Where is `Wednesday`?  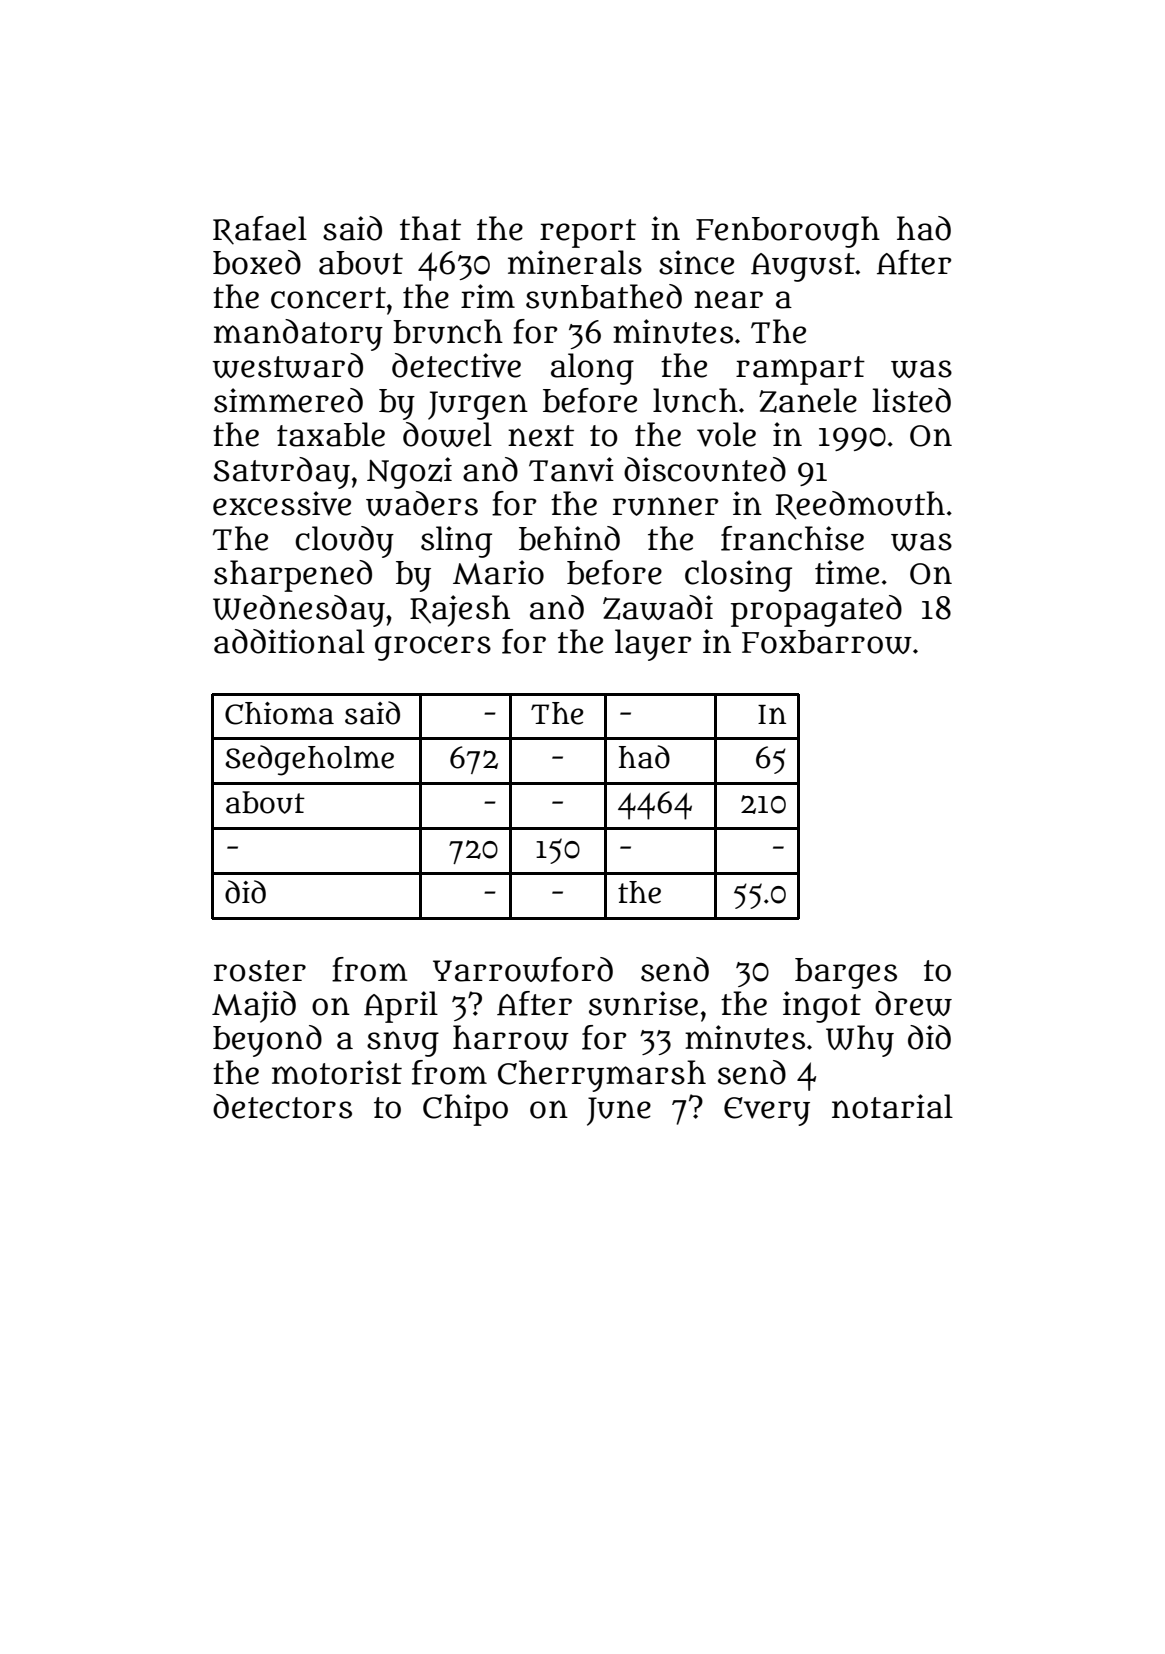 Wednesday is located at coordinates (299, 611).
